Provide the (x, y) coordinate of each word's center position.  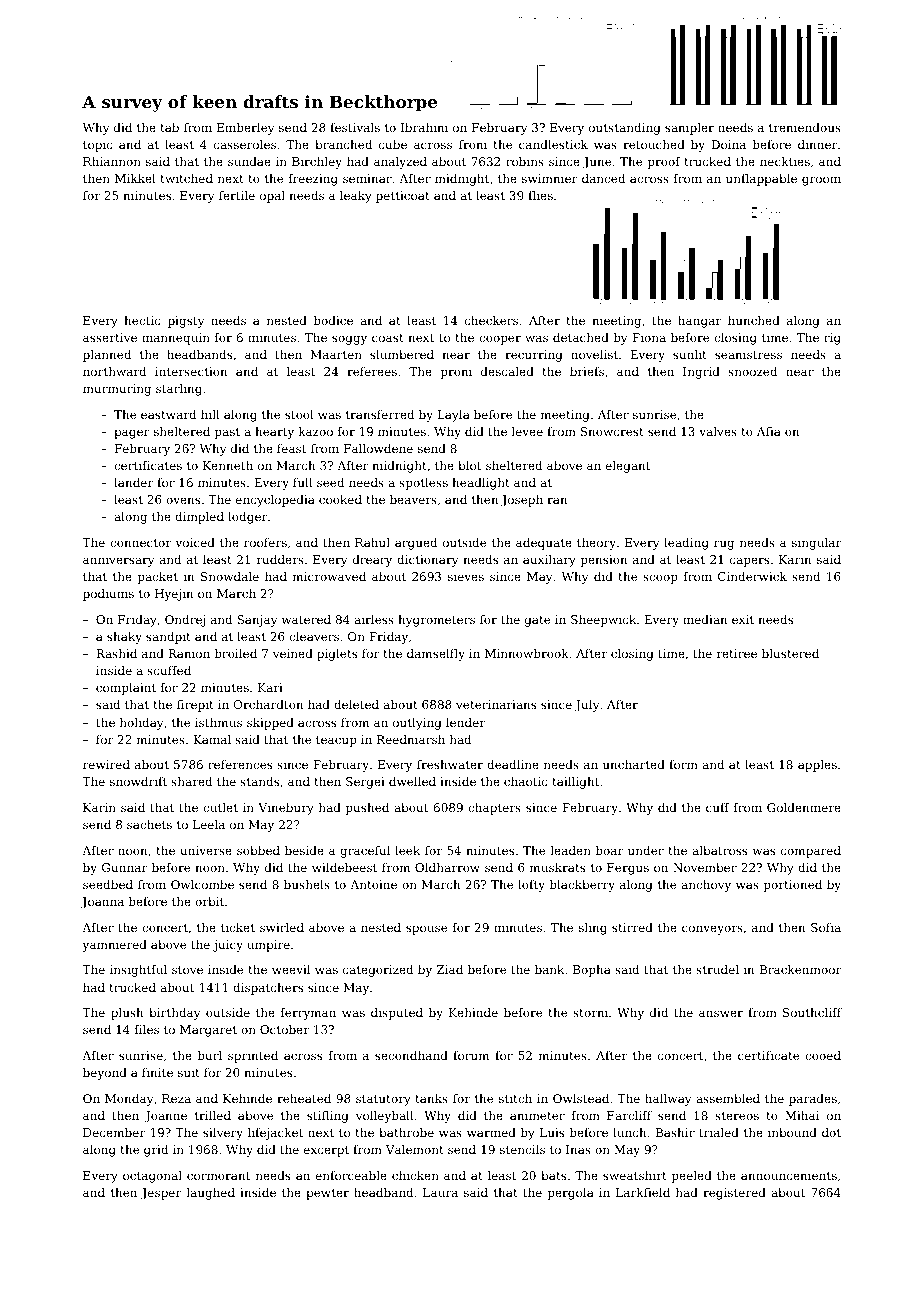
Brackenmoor (801, 969)
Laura (440, 1192)
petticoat (403, 197)
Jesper (161, 1194)
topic (97, 146)
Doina (729, 144)
